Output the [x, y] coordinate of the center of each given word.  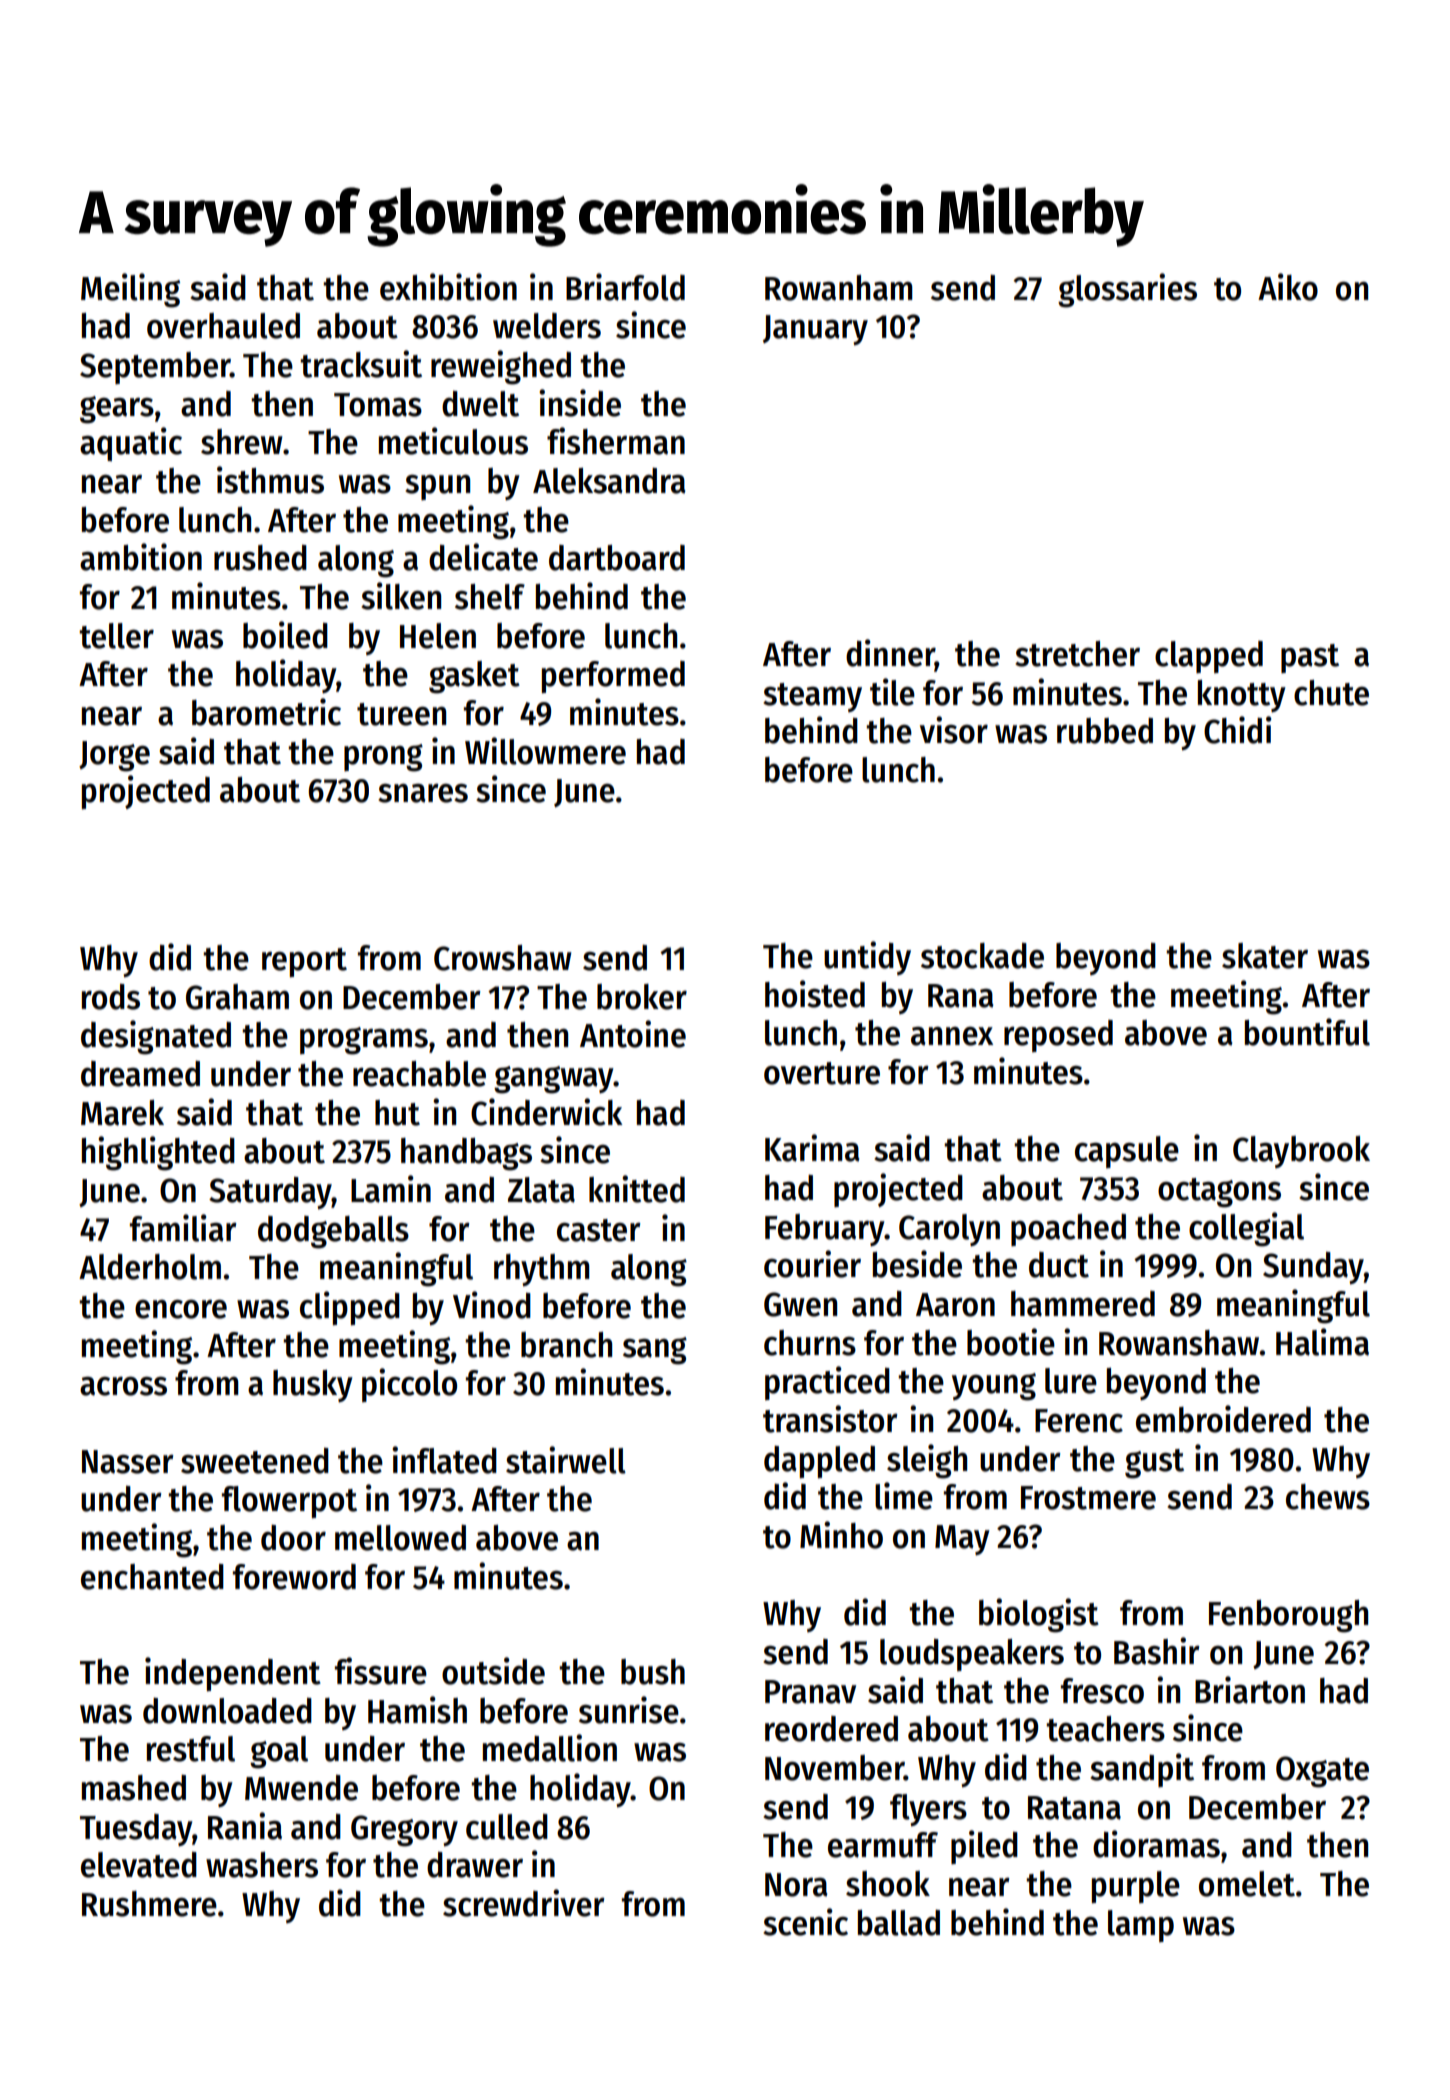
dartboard [617, 558]
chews [1328, 1497]
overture [822, 1073]
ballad [899, 1923]
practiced [827, 1383]
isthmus [270, 480]
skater [1265, 956]
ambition [141, 557]
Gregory [404, 1831]
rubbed [1105, 731]
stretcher [1077, 654]
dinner [890, 654]
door [293, 1538]
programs [364, 1041]
